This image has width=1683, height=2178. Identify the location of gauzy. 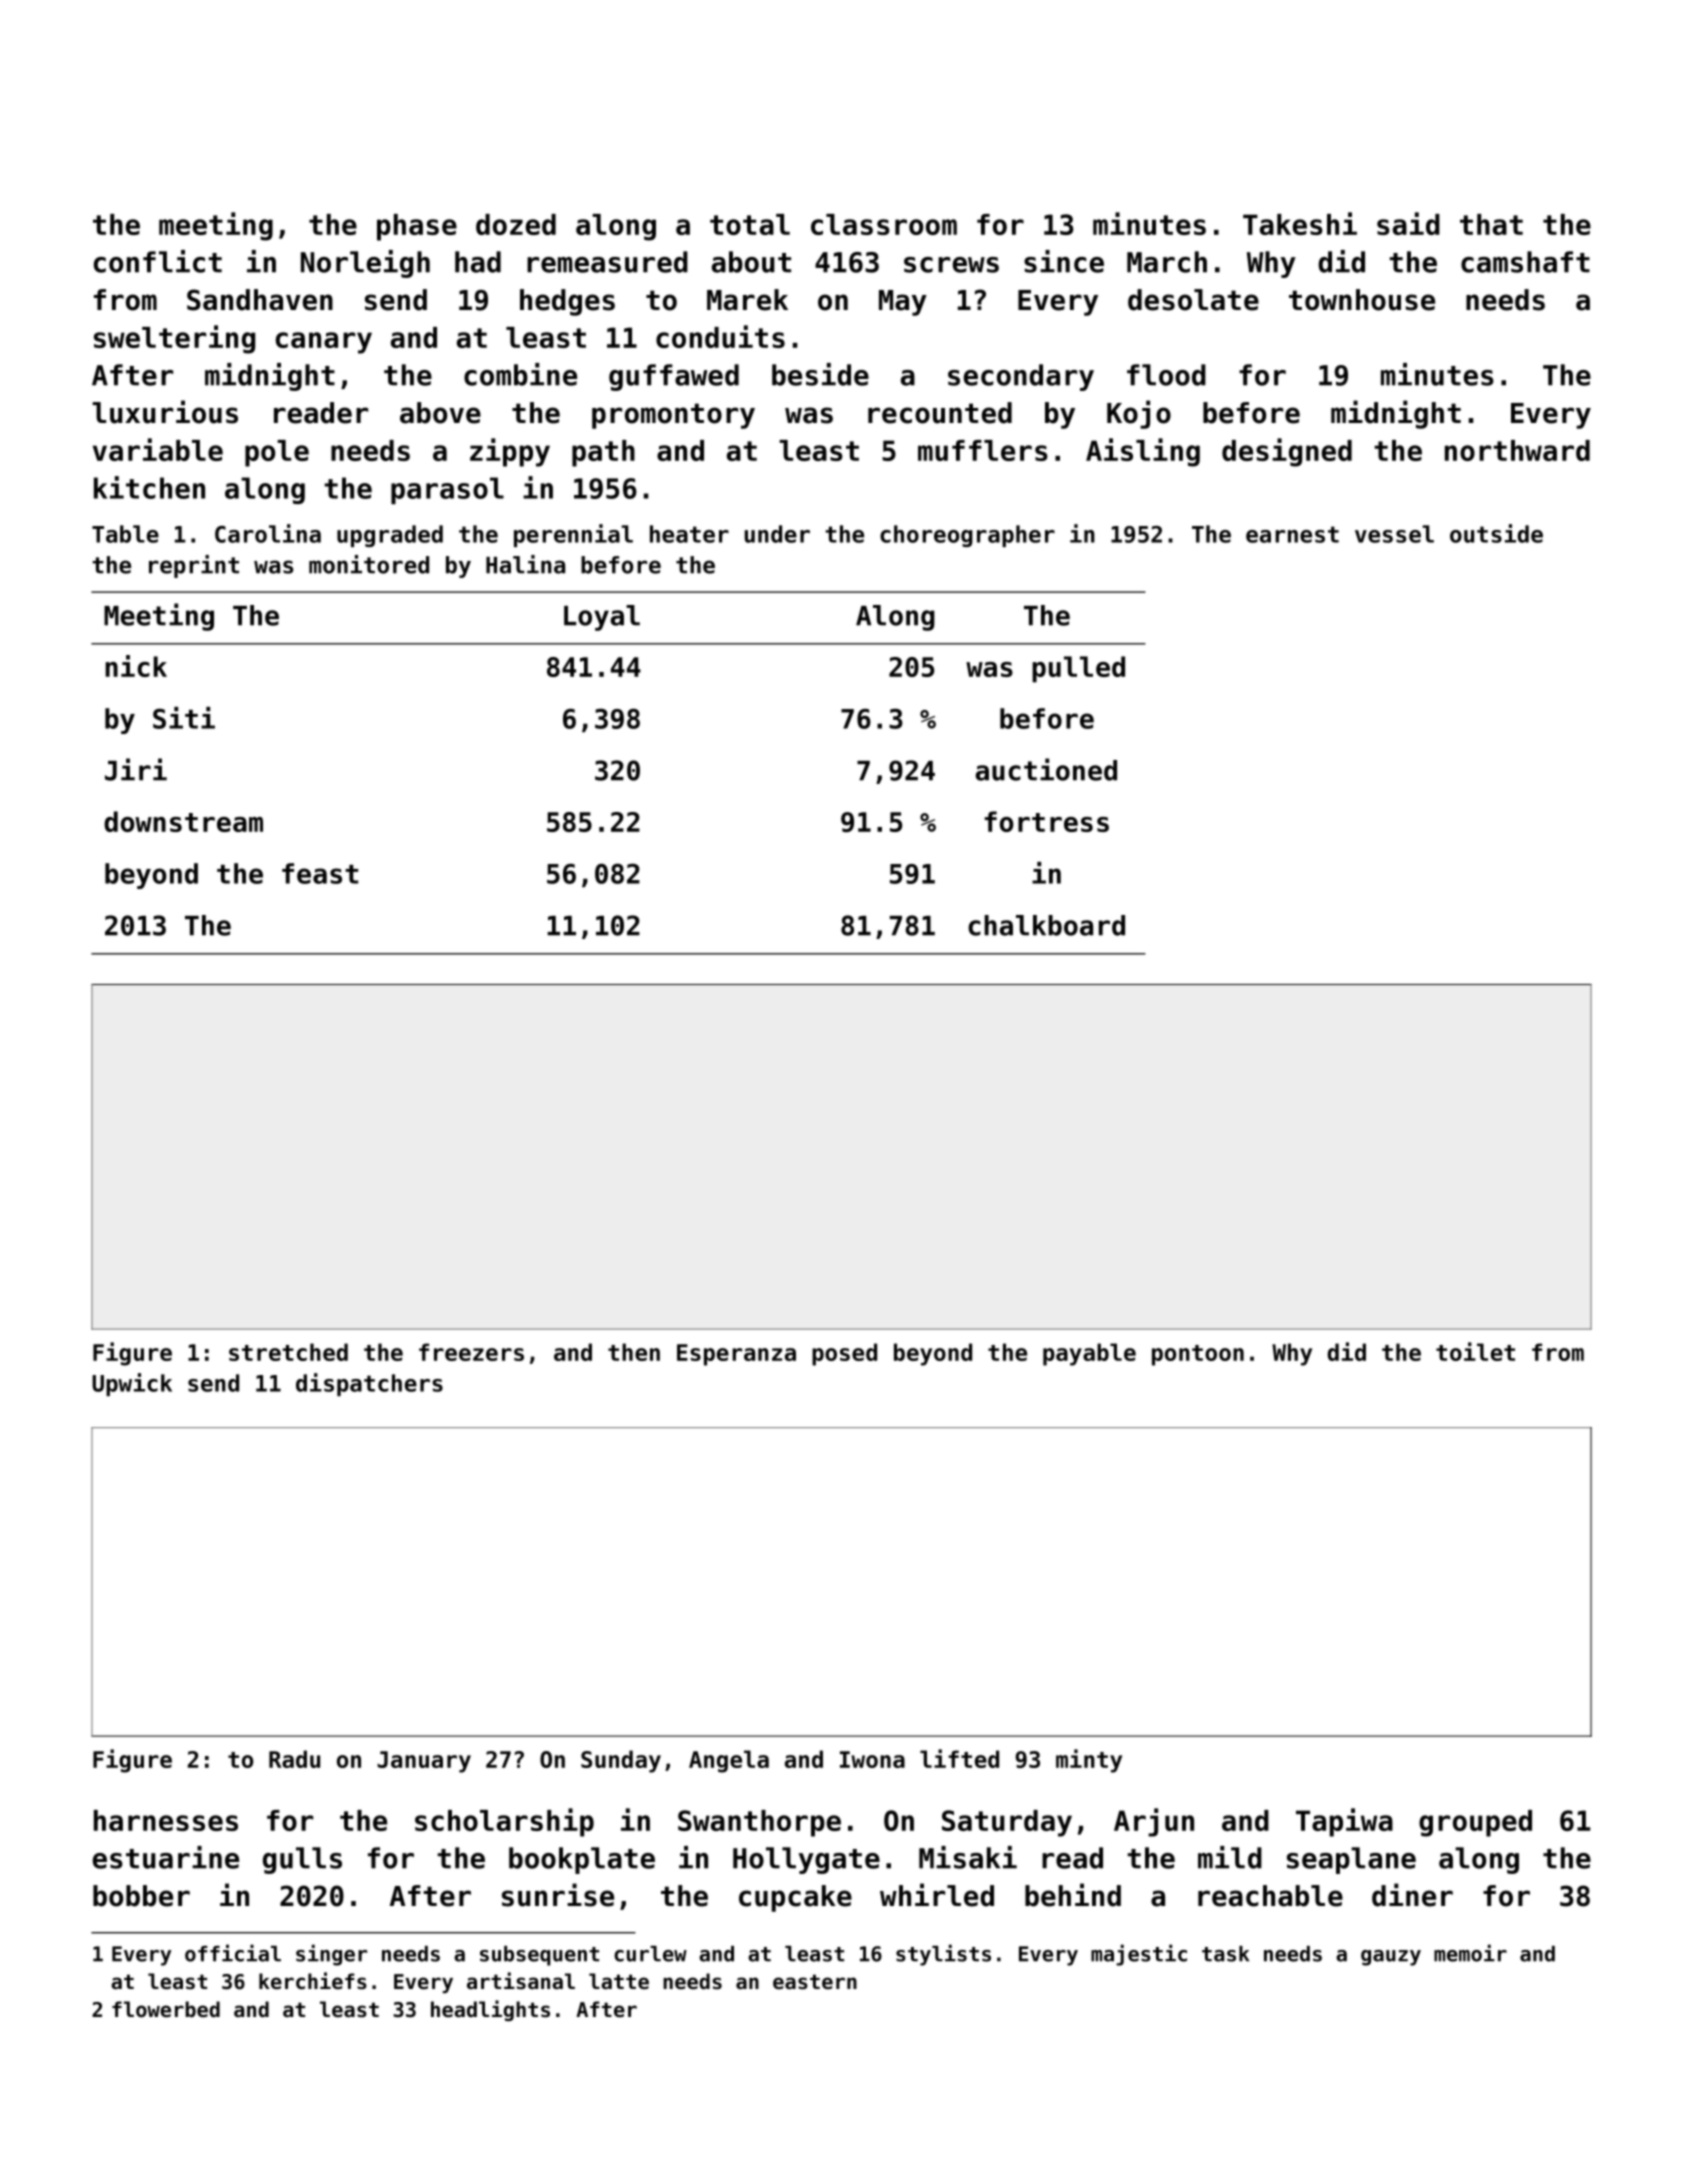
(1391, 1958).
